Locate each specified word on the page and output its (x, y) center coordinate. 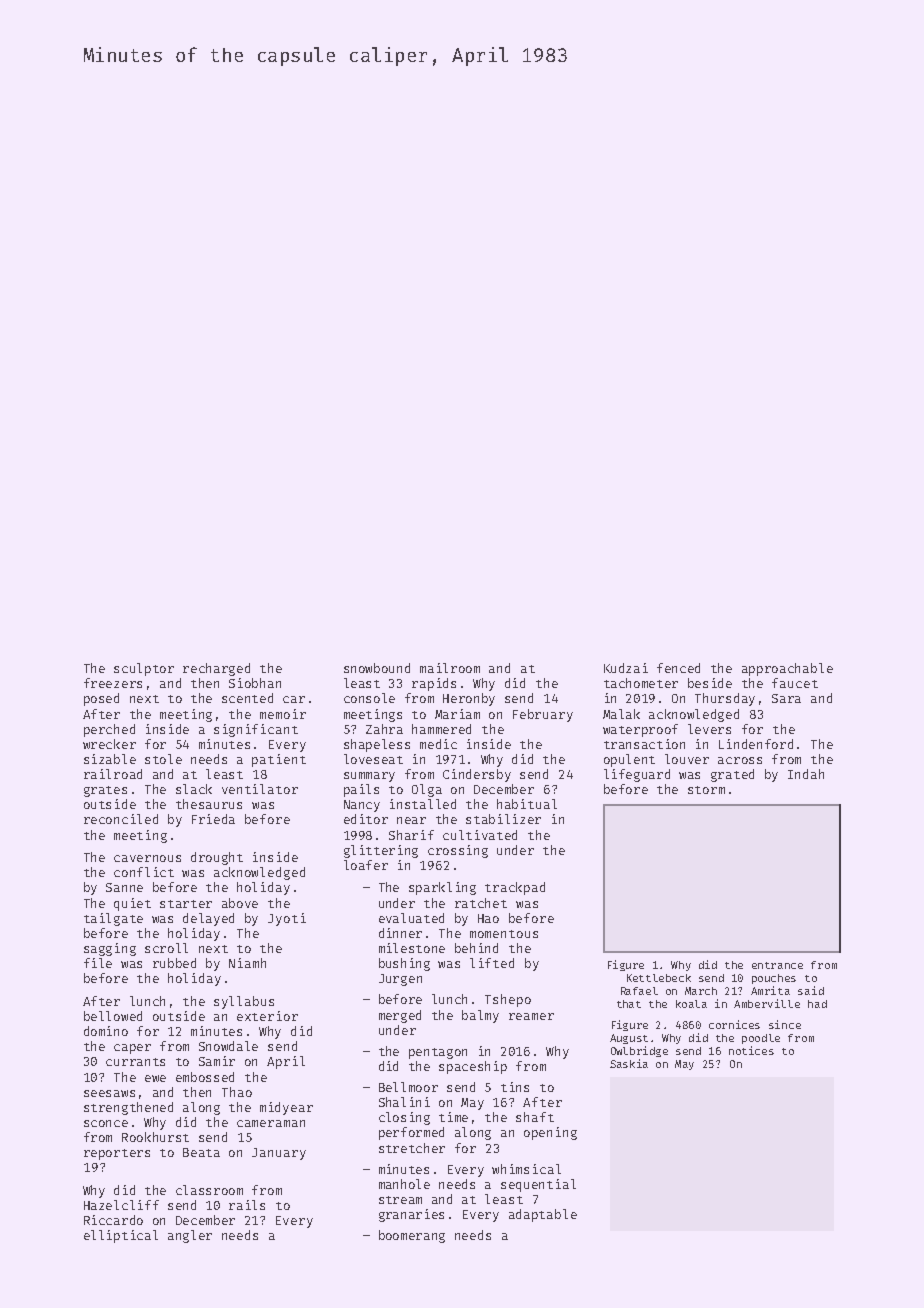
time (453, 1117)
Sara (786, 698)
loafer (366, 865)
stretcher (412, 1148)
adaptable (543, 1215)
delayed (208, 919)
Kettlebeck (659, 978)
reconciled (121, 819)
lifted (492, 963)
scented (247, 698)
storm (706, 790)
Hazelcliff (121, 1205)
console (369, 698)
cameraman (271, 1123)
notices (751, 1050)
